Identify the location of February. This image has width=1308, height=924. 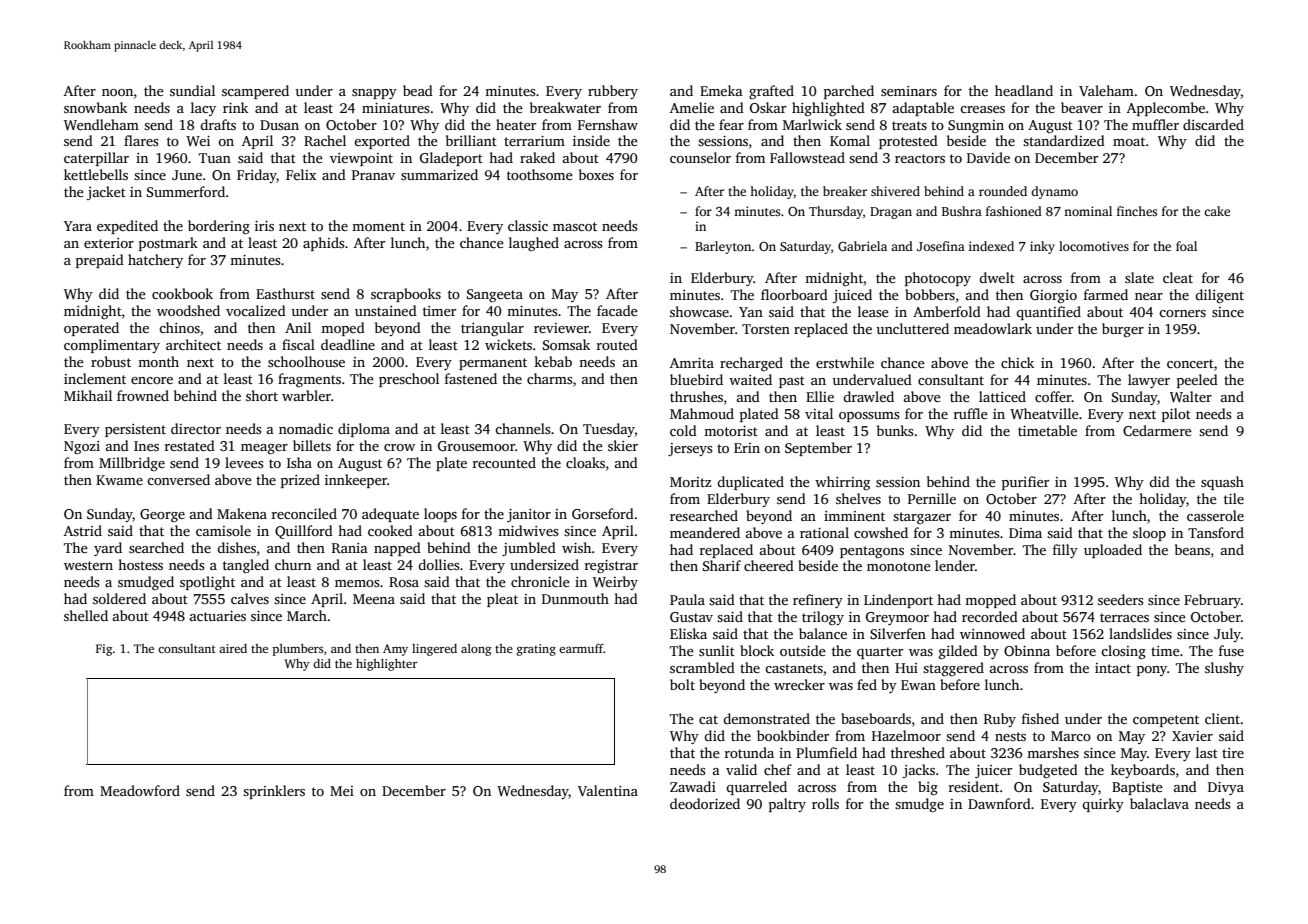
(1212, 601).
